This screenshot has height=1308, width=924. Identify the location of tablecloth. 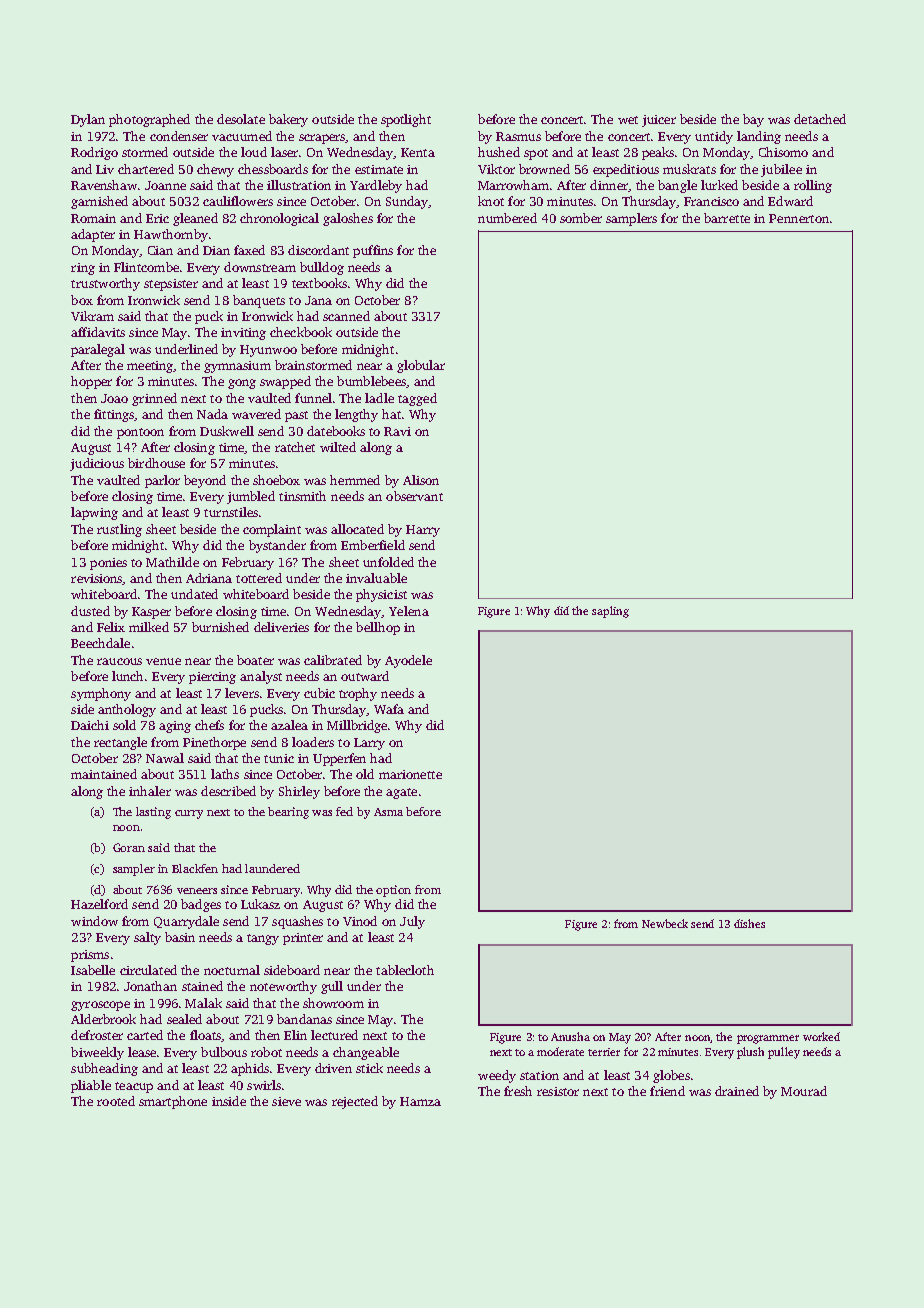
(405, 970).
